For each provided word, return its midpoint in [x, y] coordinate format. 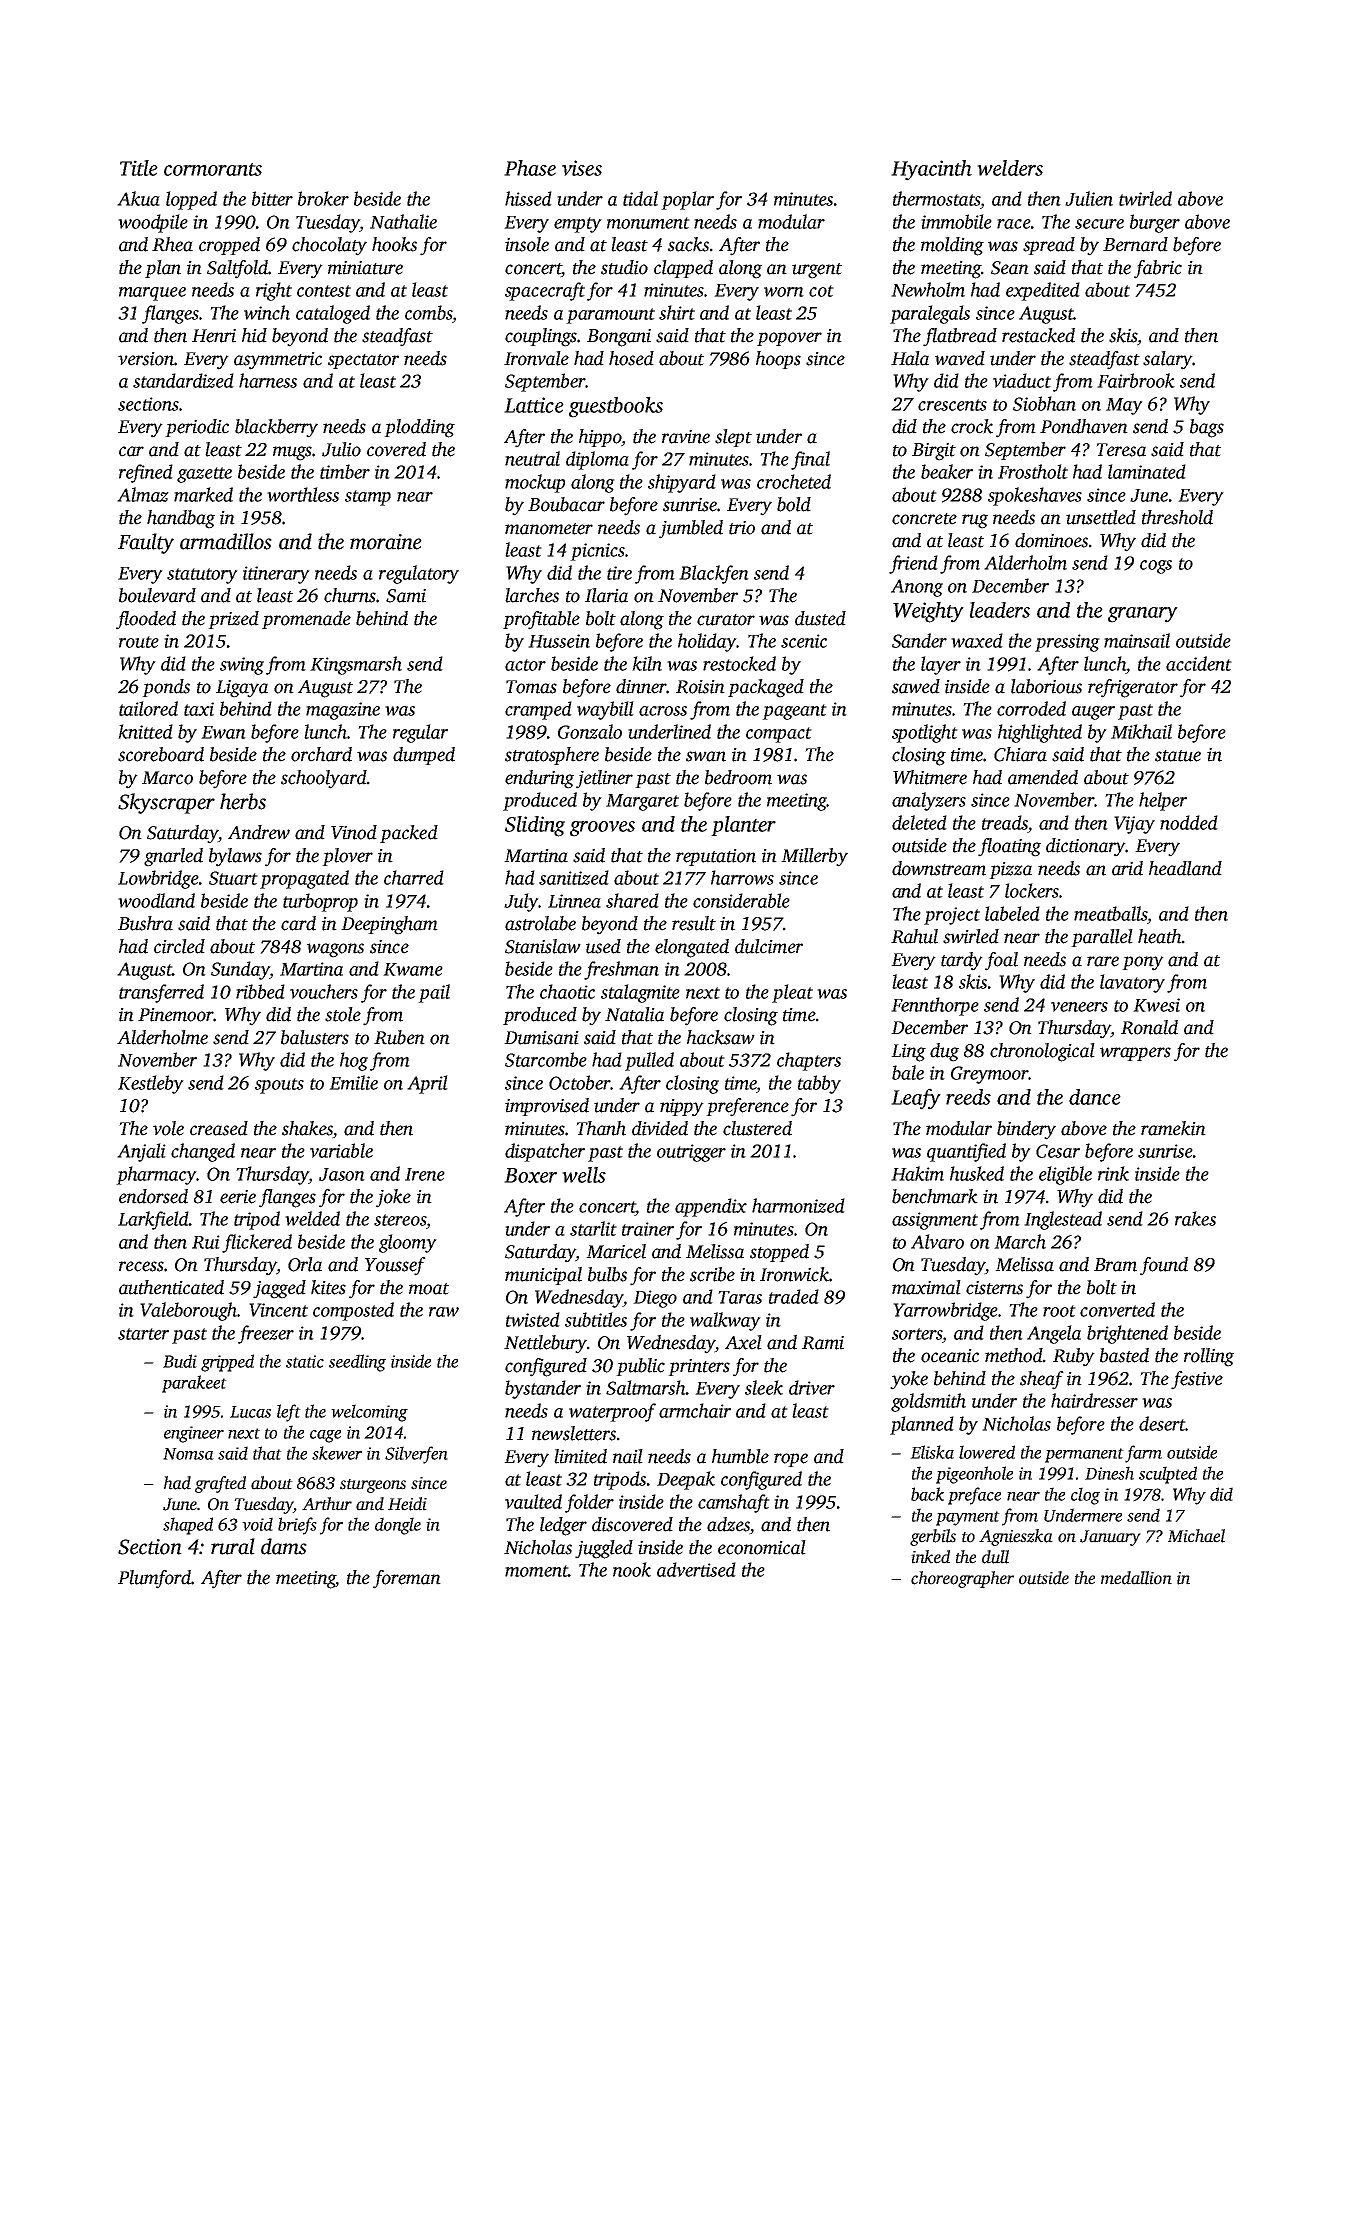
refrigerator [1133, 688]
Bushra [145, 923]
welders [1010, 168]
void [257, 1524]
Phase [530, 168]
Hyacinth [931, 170]
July [521, 902]
